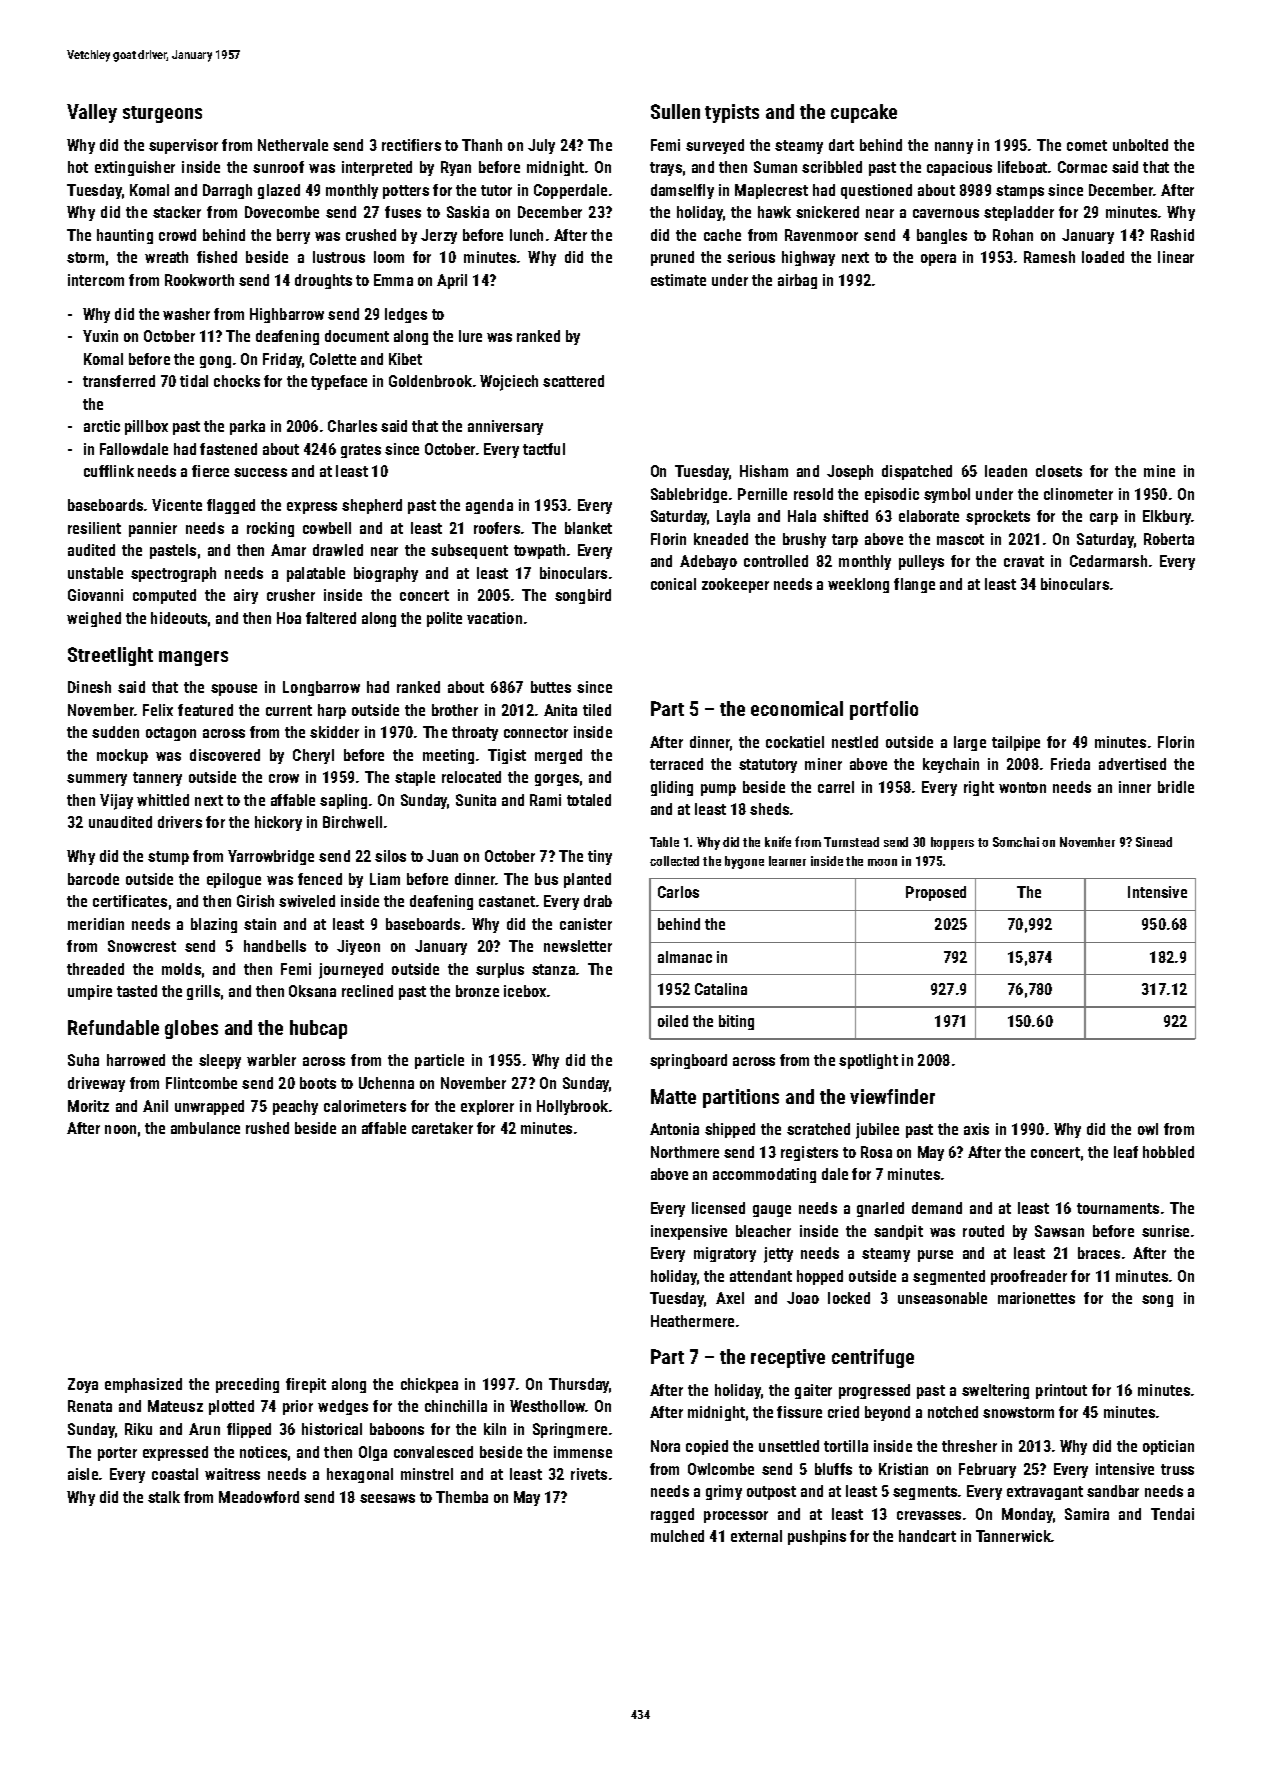  What do you see at coordinates (526, 235) in the screenshot?
I see `lunch` at bounding box center [526, 235].
